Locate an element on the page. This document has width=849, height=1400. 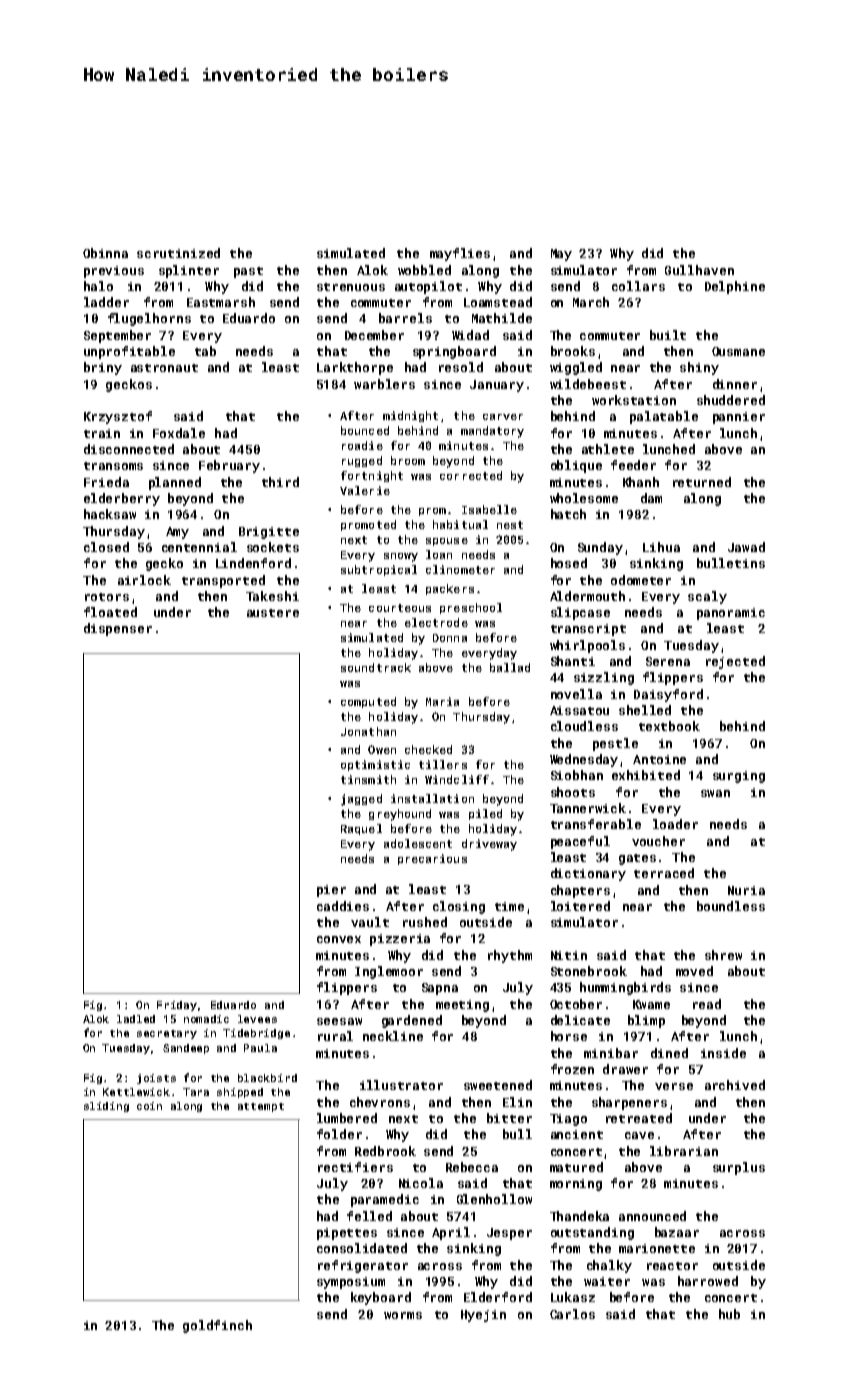
inside is located at coordinates (723, 1053).
